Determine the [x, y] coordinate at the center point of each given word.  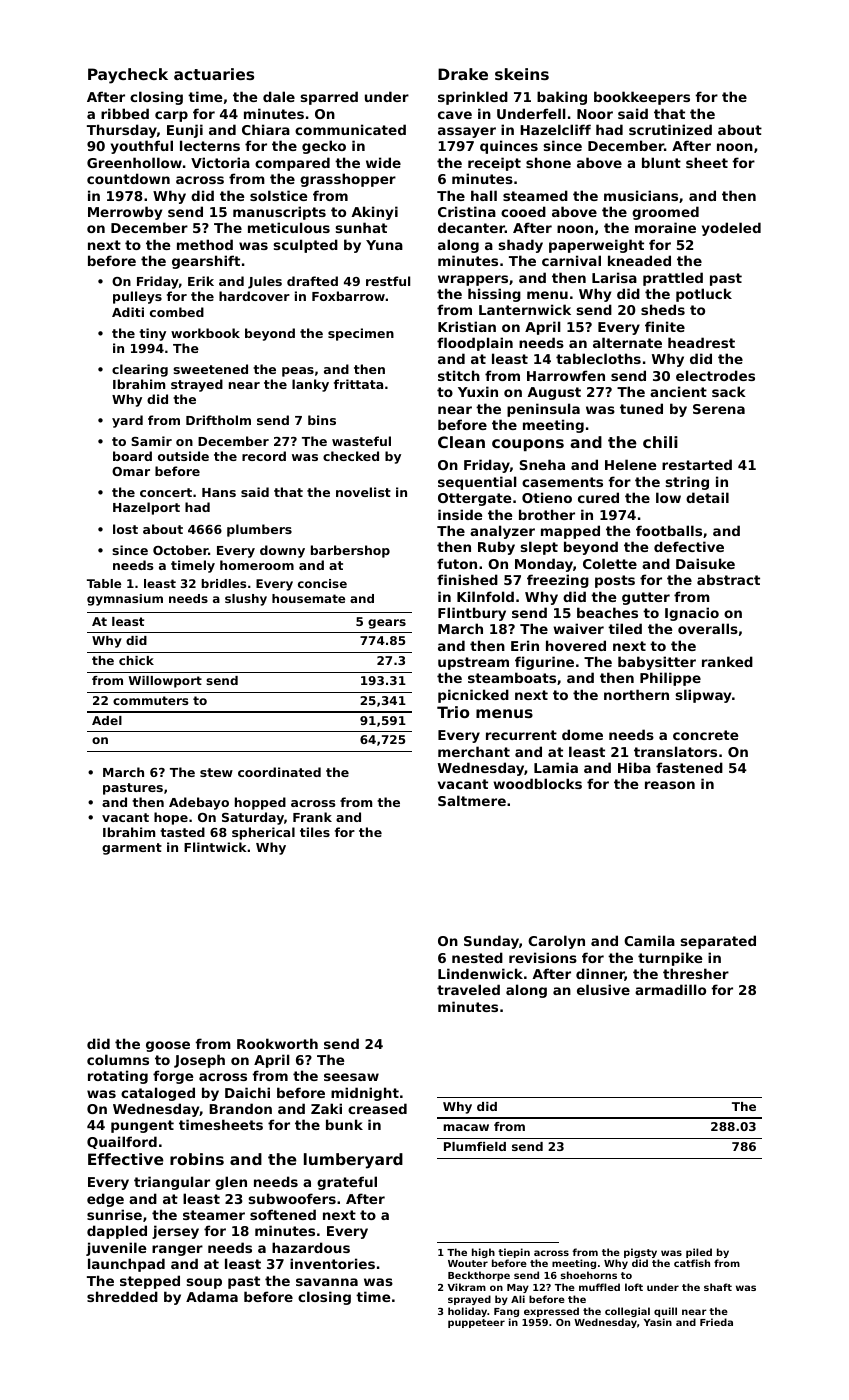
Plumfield [475, 1146]
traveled [468, 989]
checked [351, 456]
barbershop [350, 551]
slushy [246, 600]
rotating [118, 1077]
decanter [471, 227]
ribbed [125, 113]
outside [183, 456]
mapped [570, 532]
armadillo [670, 989]
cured [598, 497]
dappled [117, 1232]
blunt [661, 162]
